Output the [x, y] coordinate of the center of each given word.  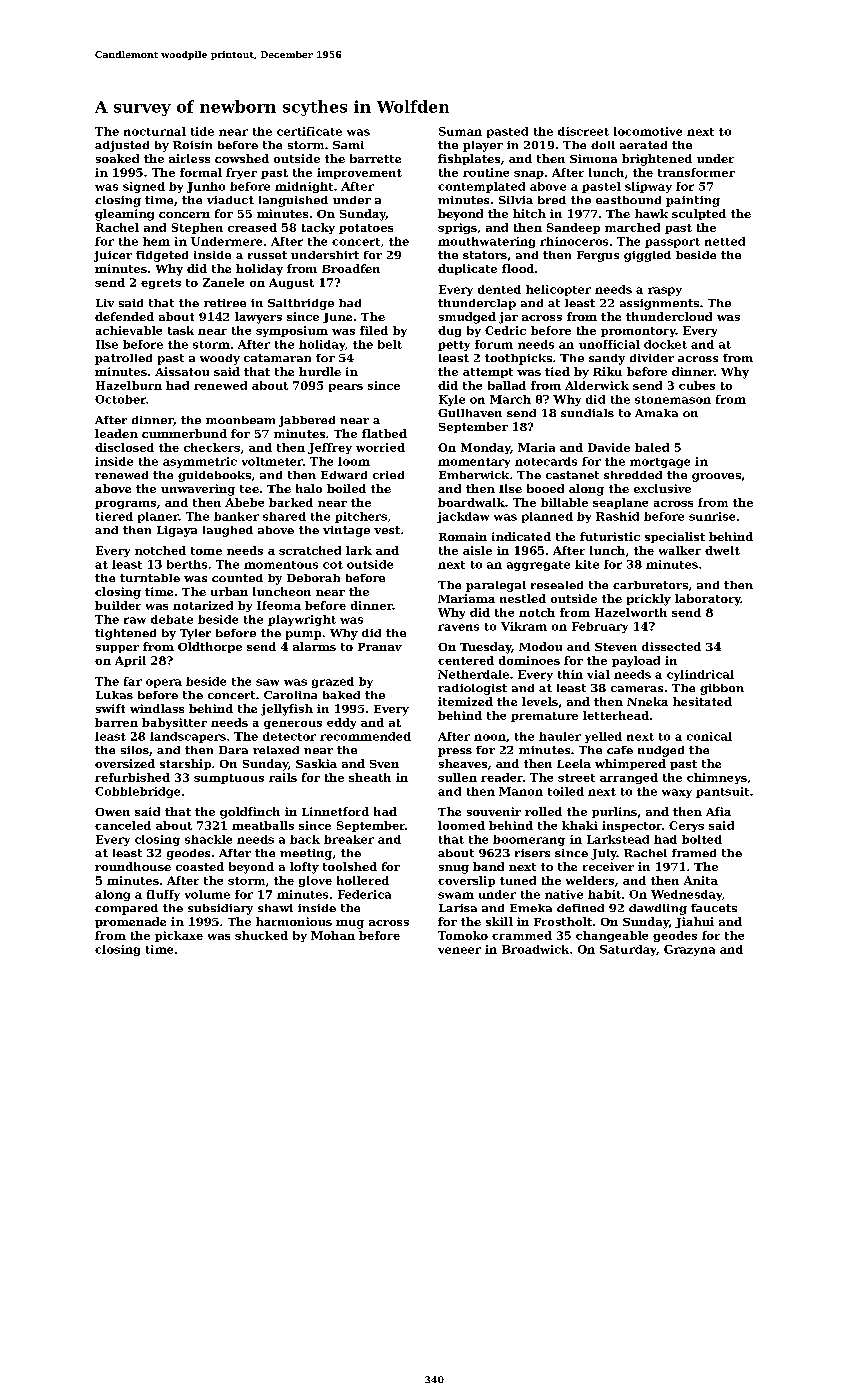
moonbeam [240, 420]
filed [374, 330]
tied [557, 371]
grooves [716, 477]
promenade [130, 922]
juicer [113, 256]
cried [388, 475]
